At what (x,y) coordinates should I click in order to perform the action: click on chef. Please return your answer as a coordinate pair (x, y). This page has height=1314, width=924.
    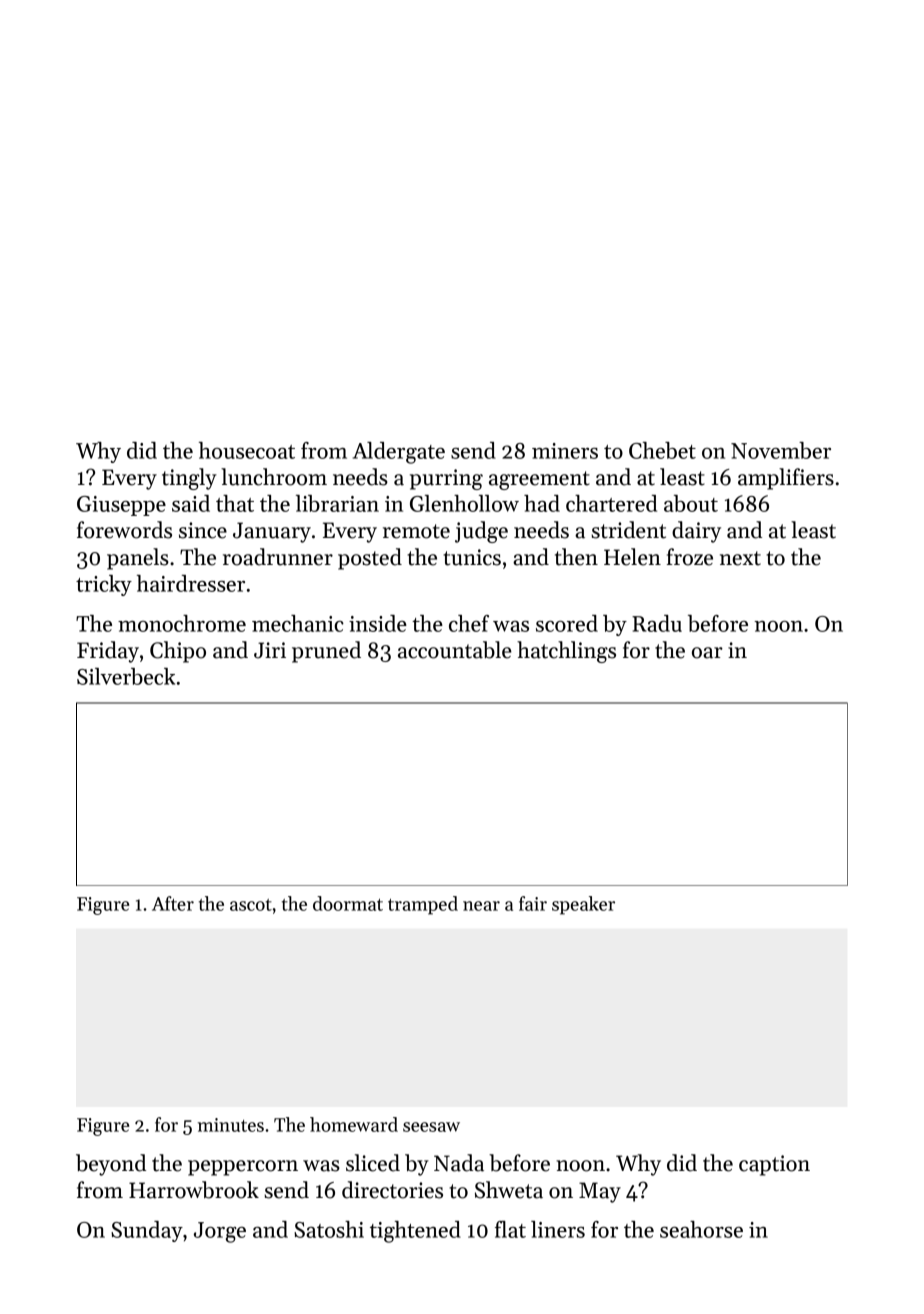
    Looking at the image, I should click on (469, 623).
